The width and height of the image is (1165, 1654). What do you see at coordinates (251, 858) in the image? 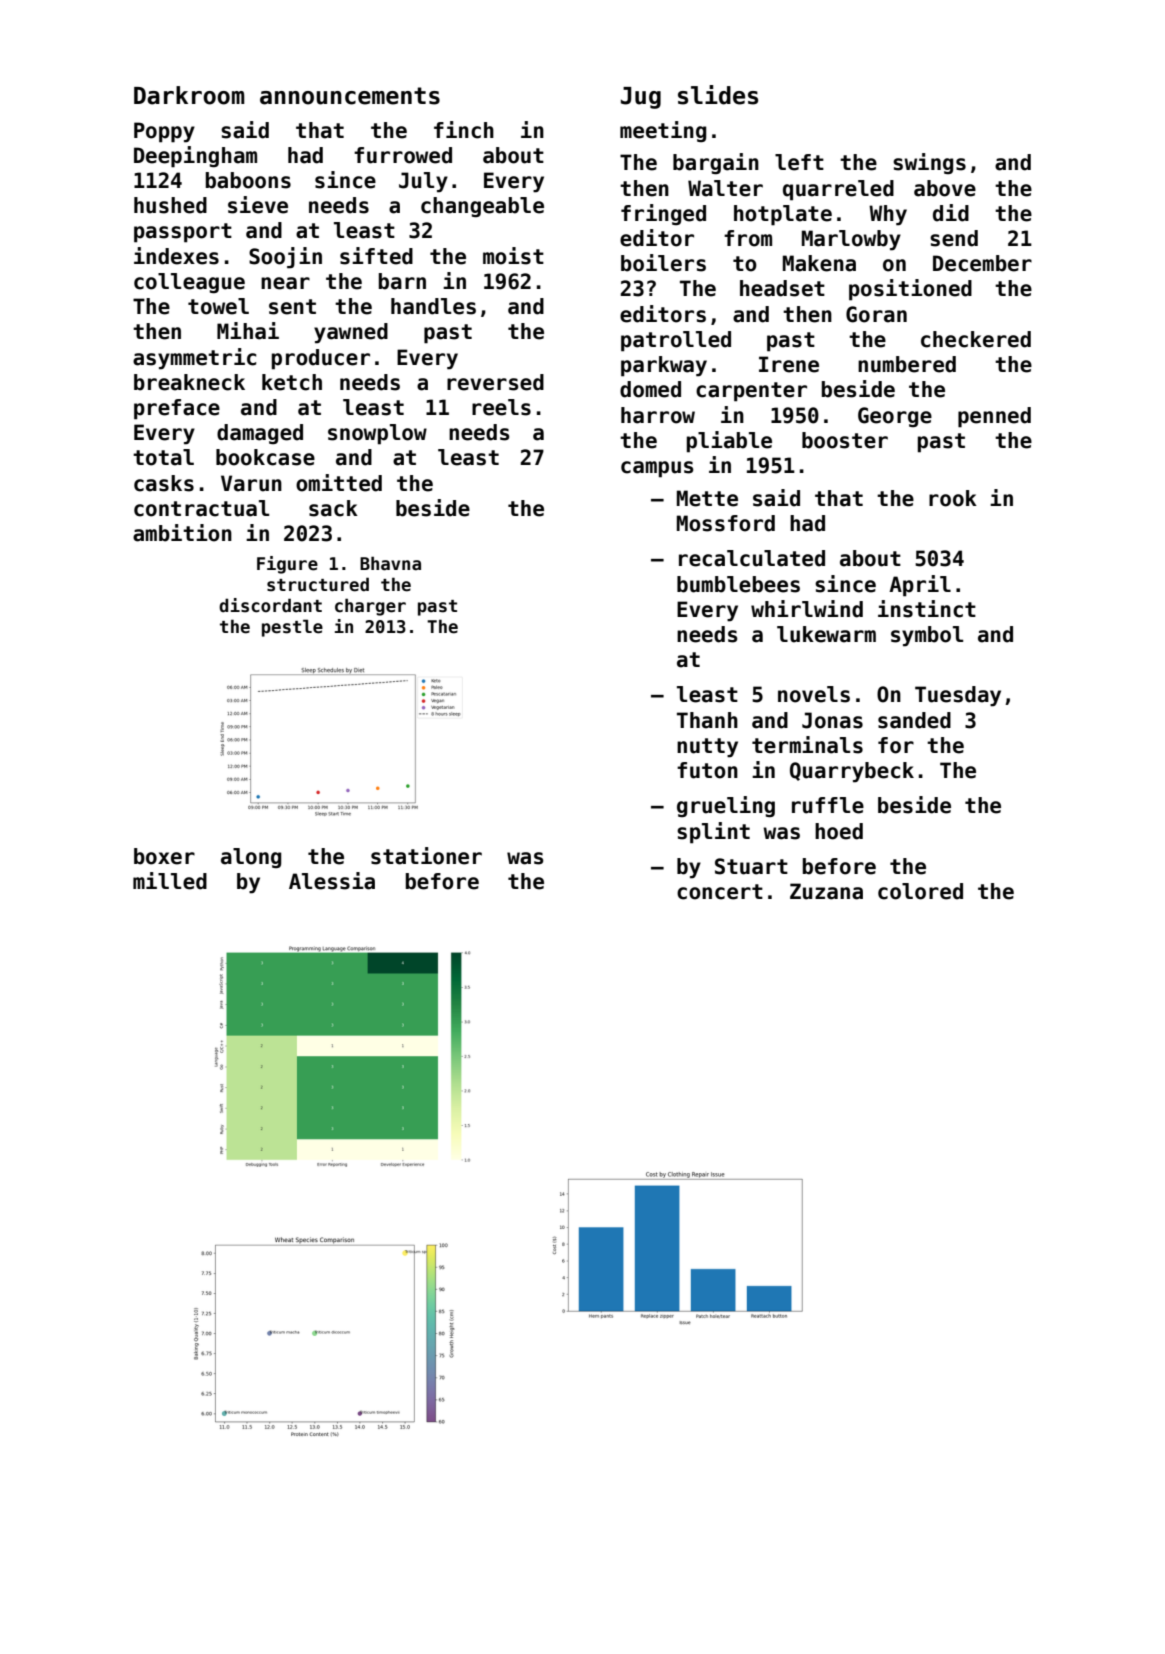
I see `along` at bounding box center [251, 858].
